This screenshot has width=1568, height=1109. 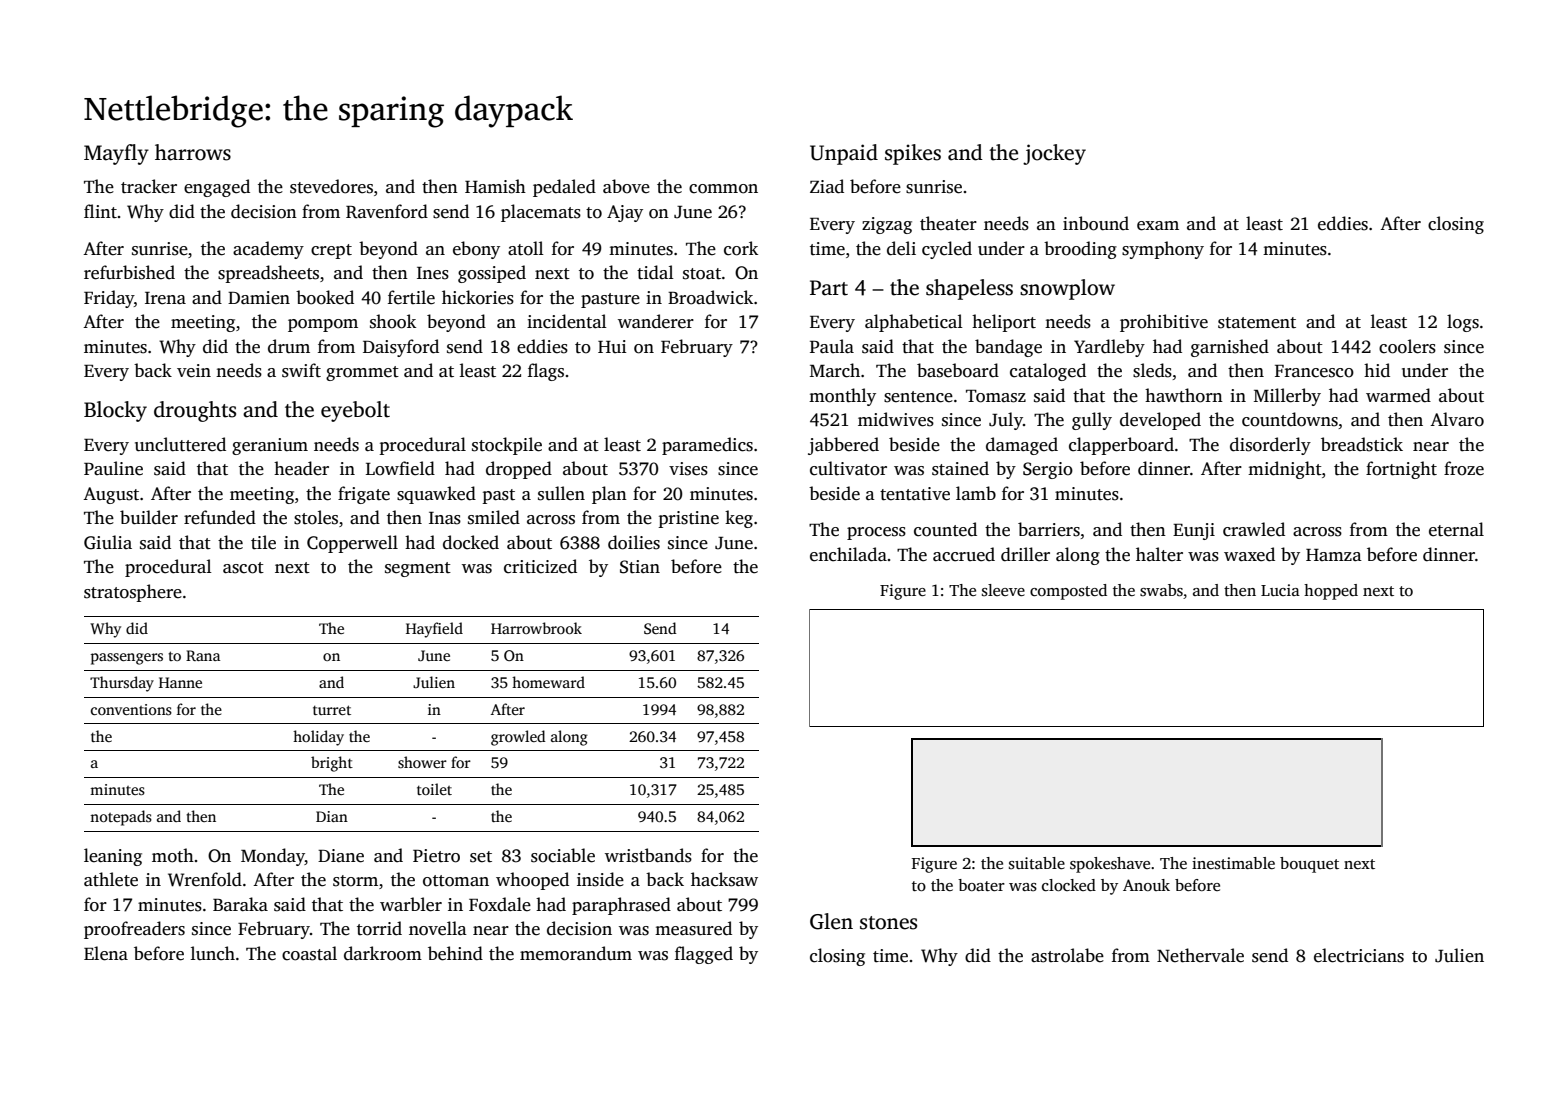 I want to click on engaged, so click(x=217, y=188).
